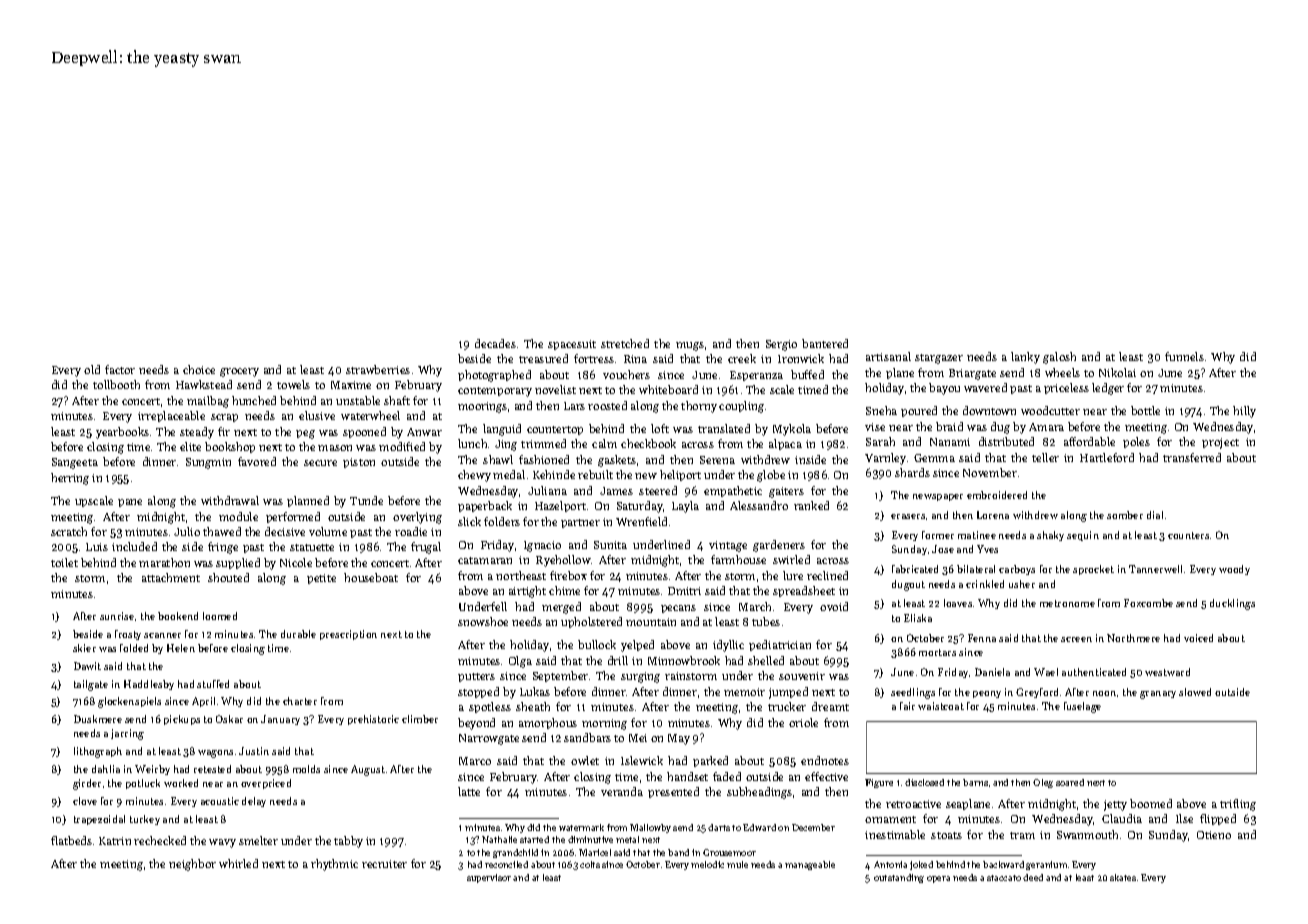 The height and width of the image is (924, 1308). Describe the element at coordinates (192, 865) in the image. I see `neighbor` at that location.
